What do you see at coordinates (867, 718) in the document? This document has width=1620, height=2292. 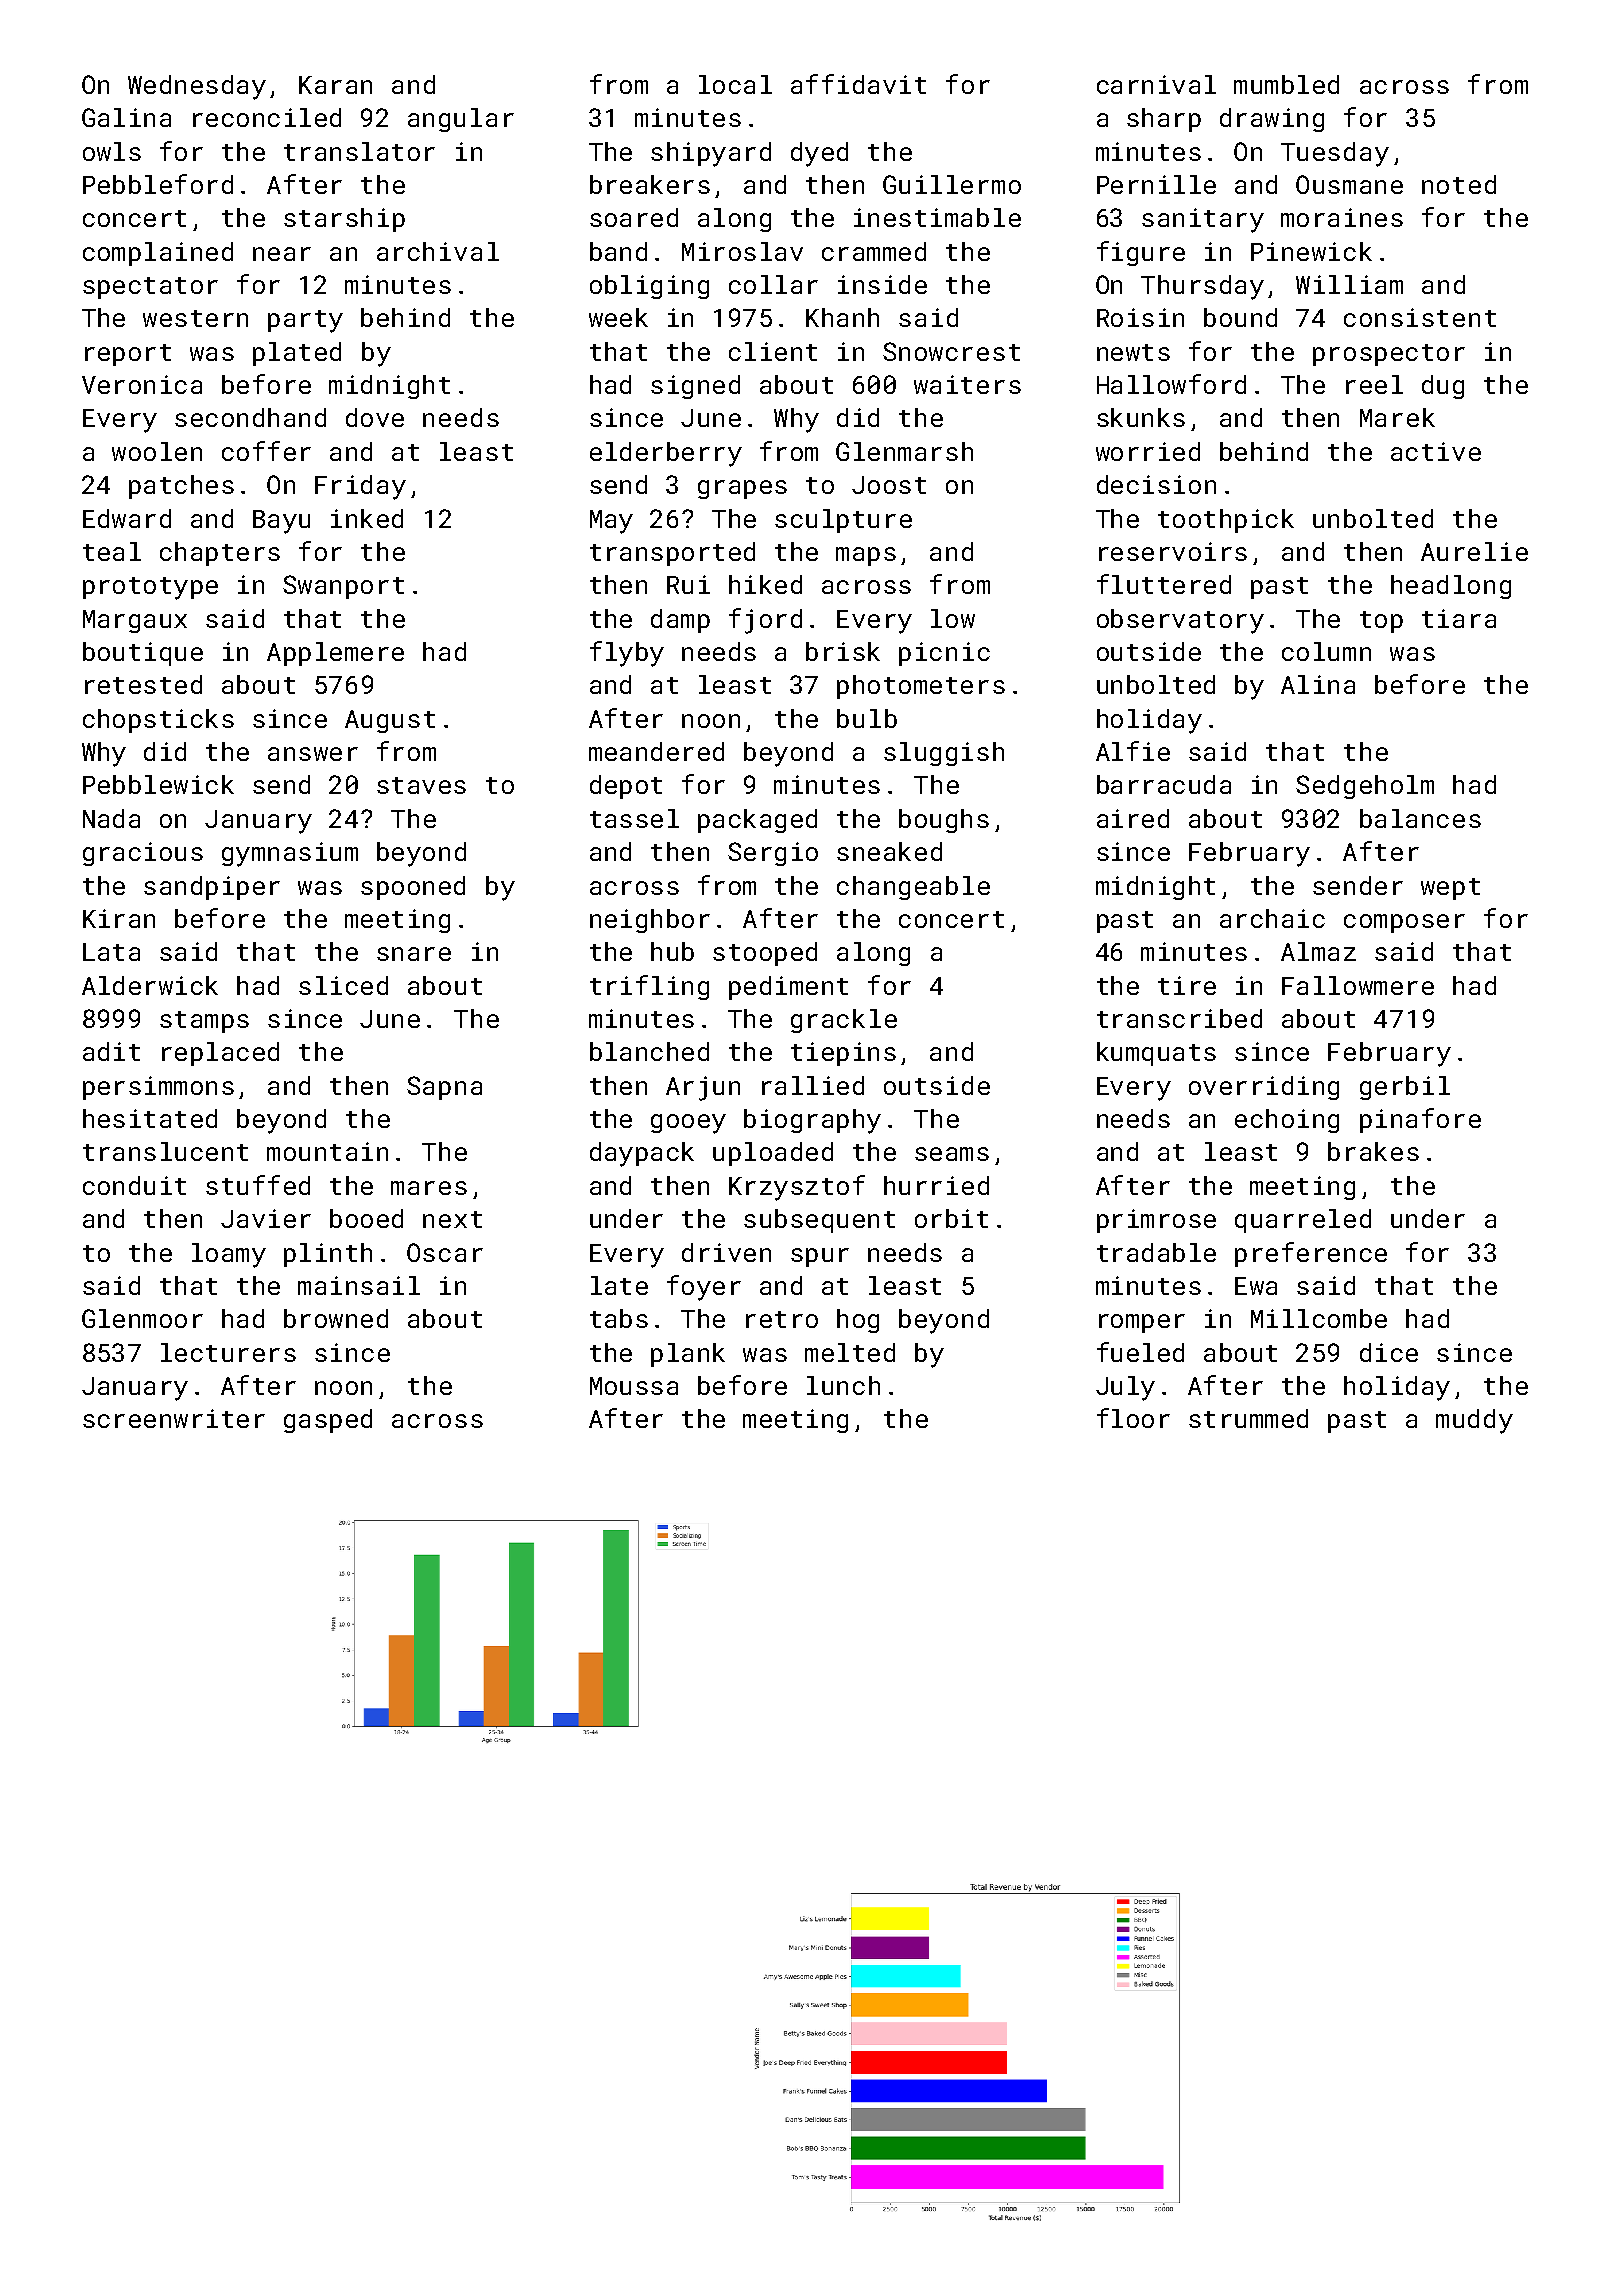 I see `bulb` at bounding box center [867, 718].
